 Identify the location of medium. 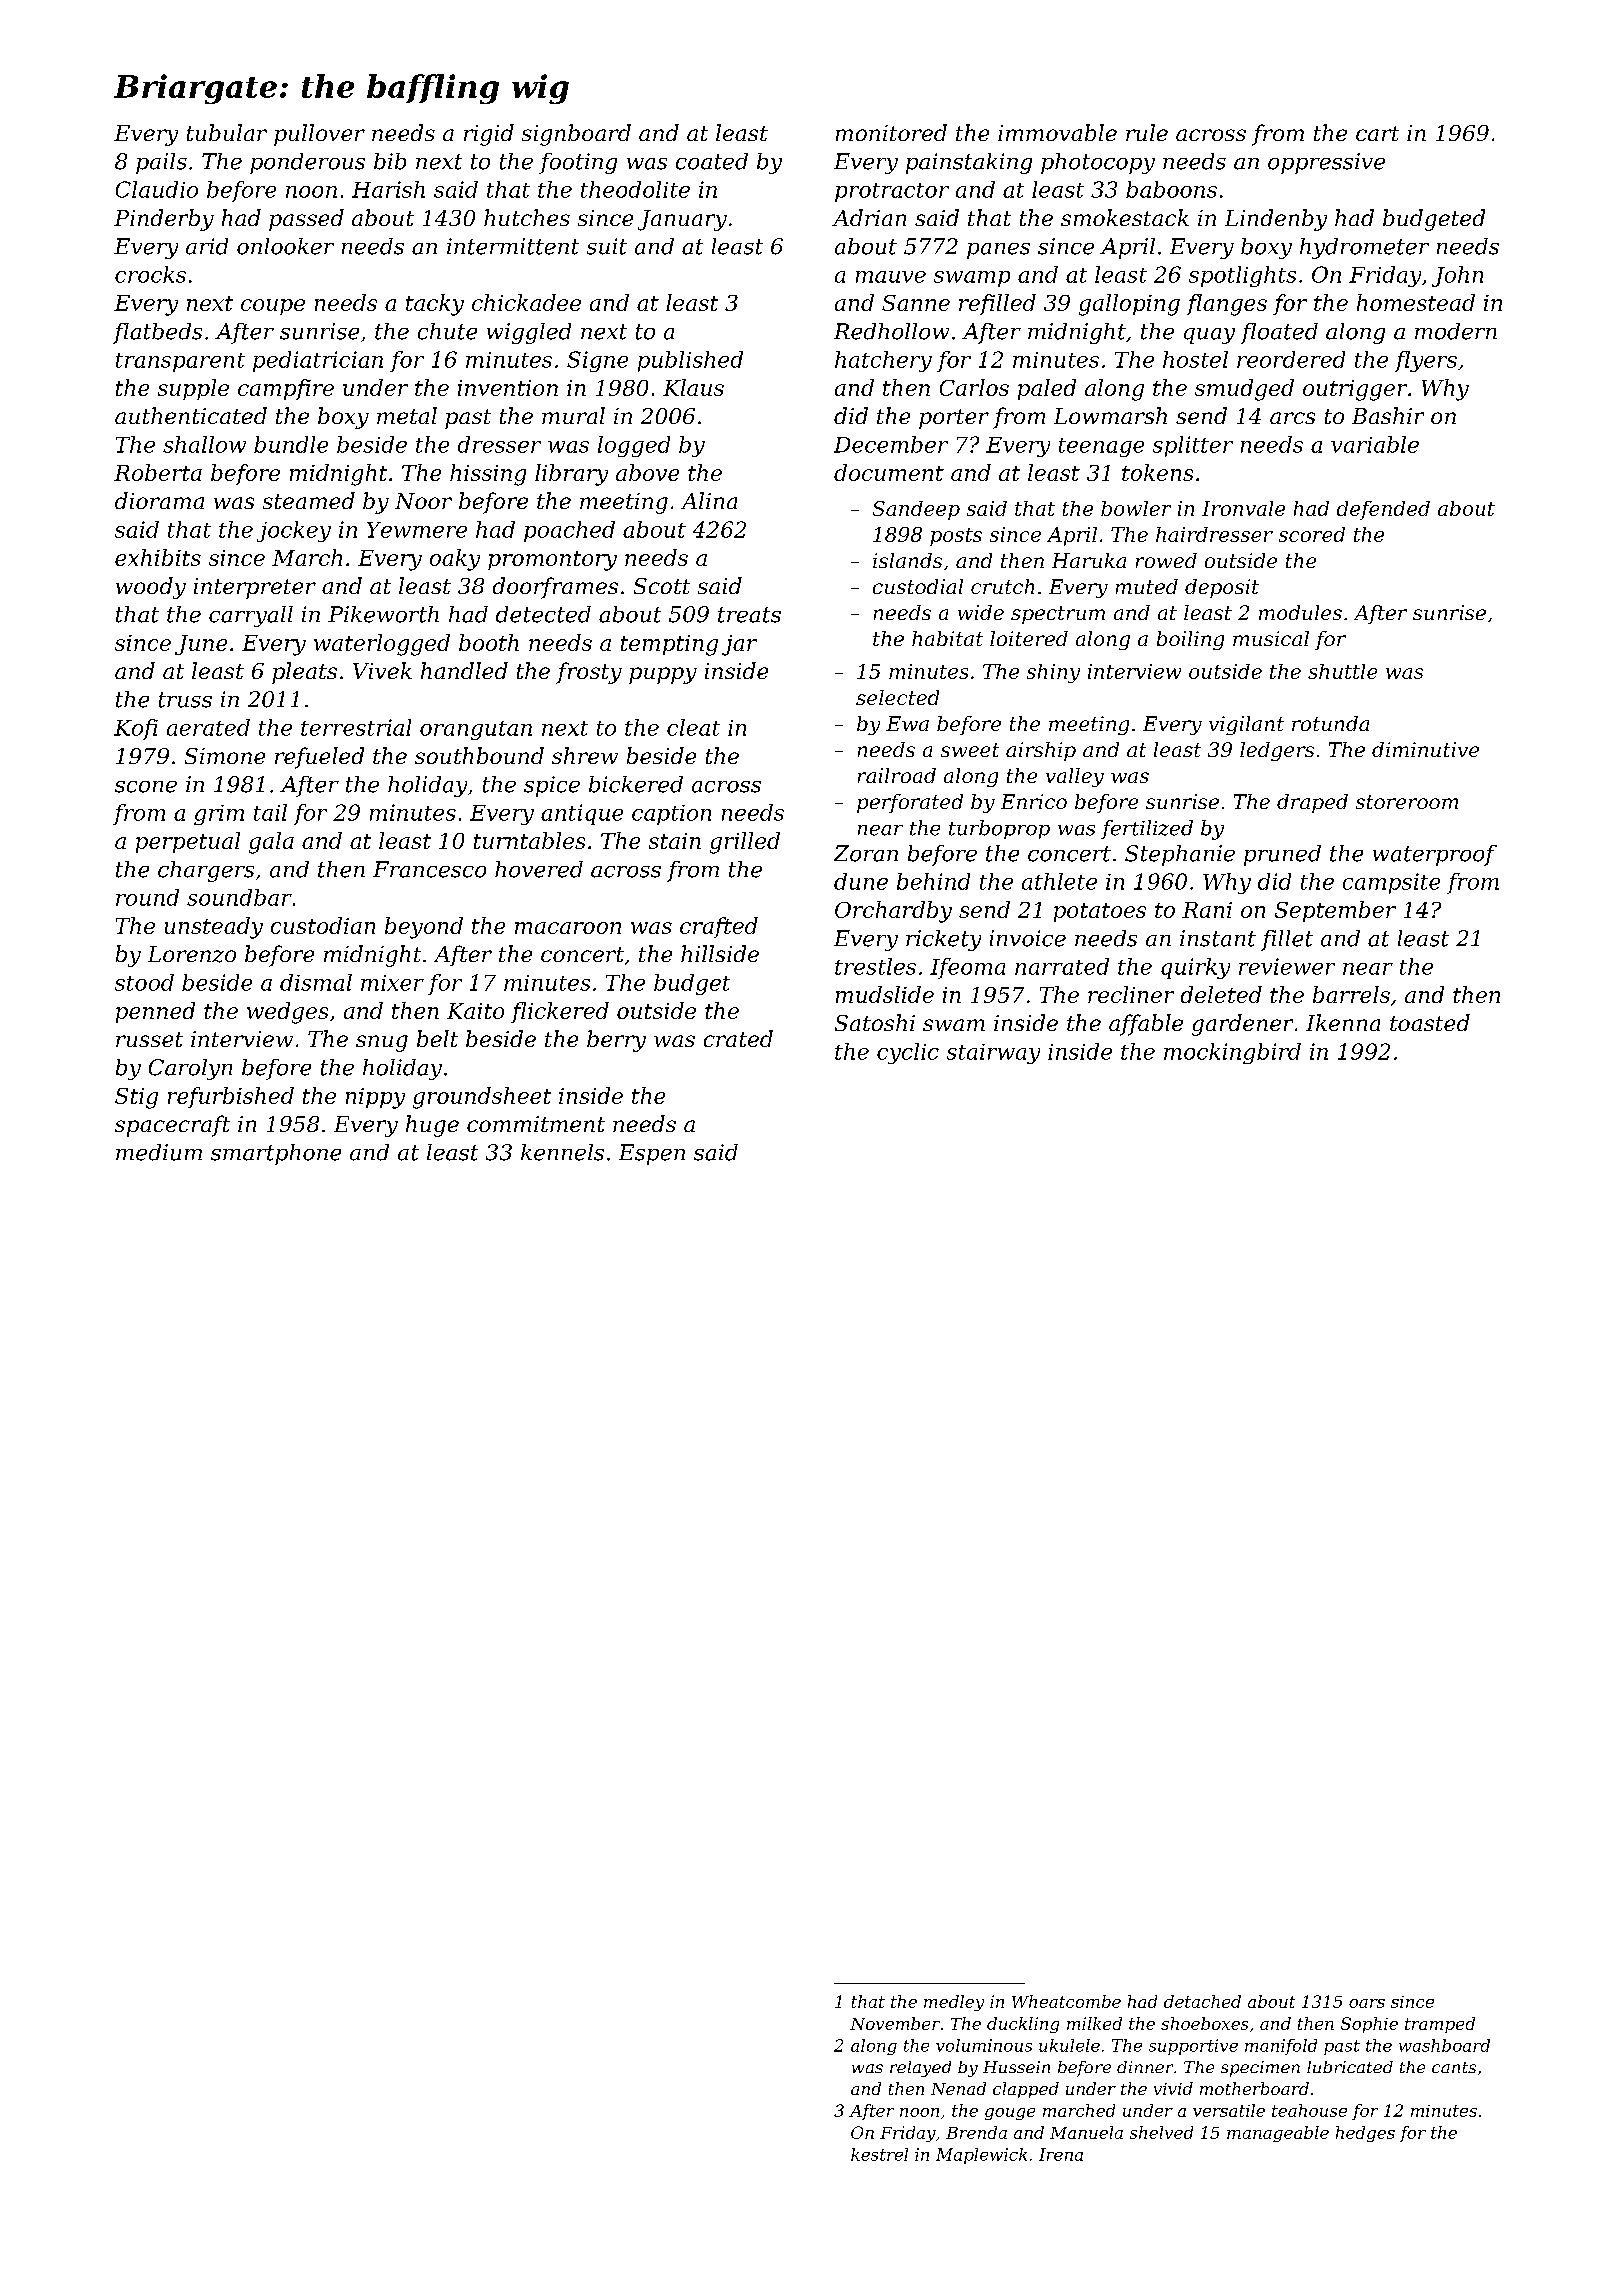
(159, 1152).
